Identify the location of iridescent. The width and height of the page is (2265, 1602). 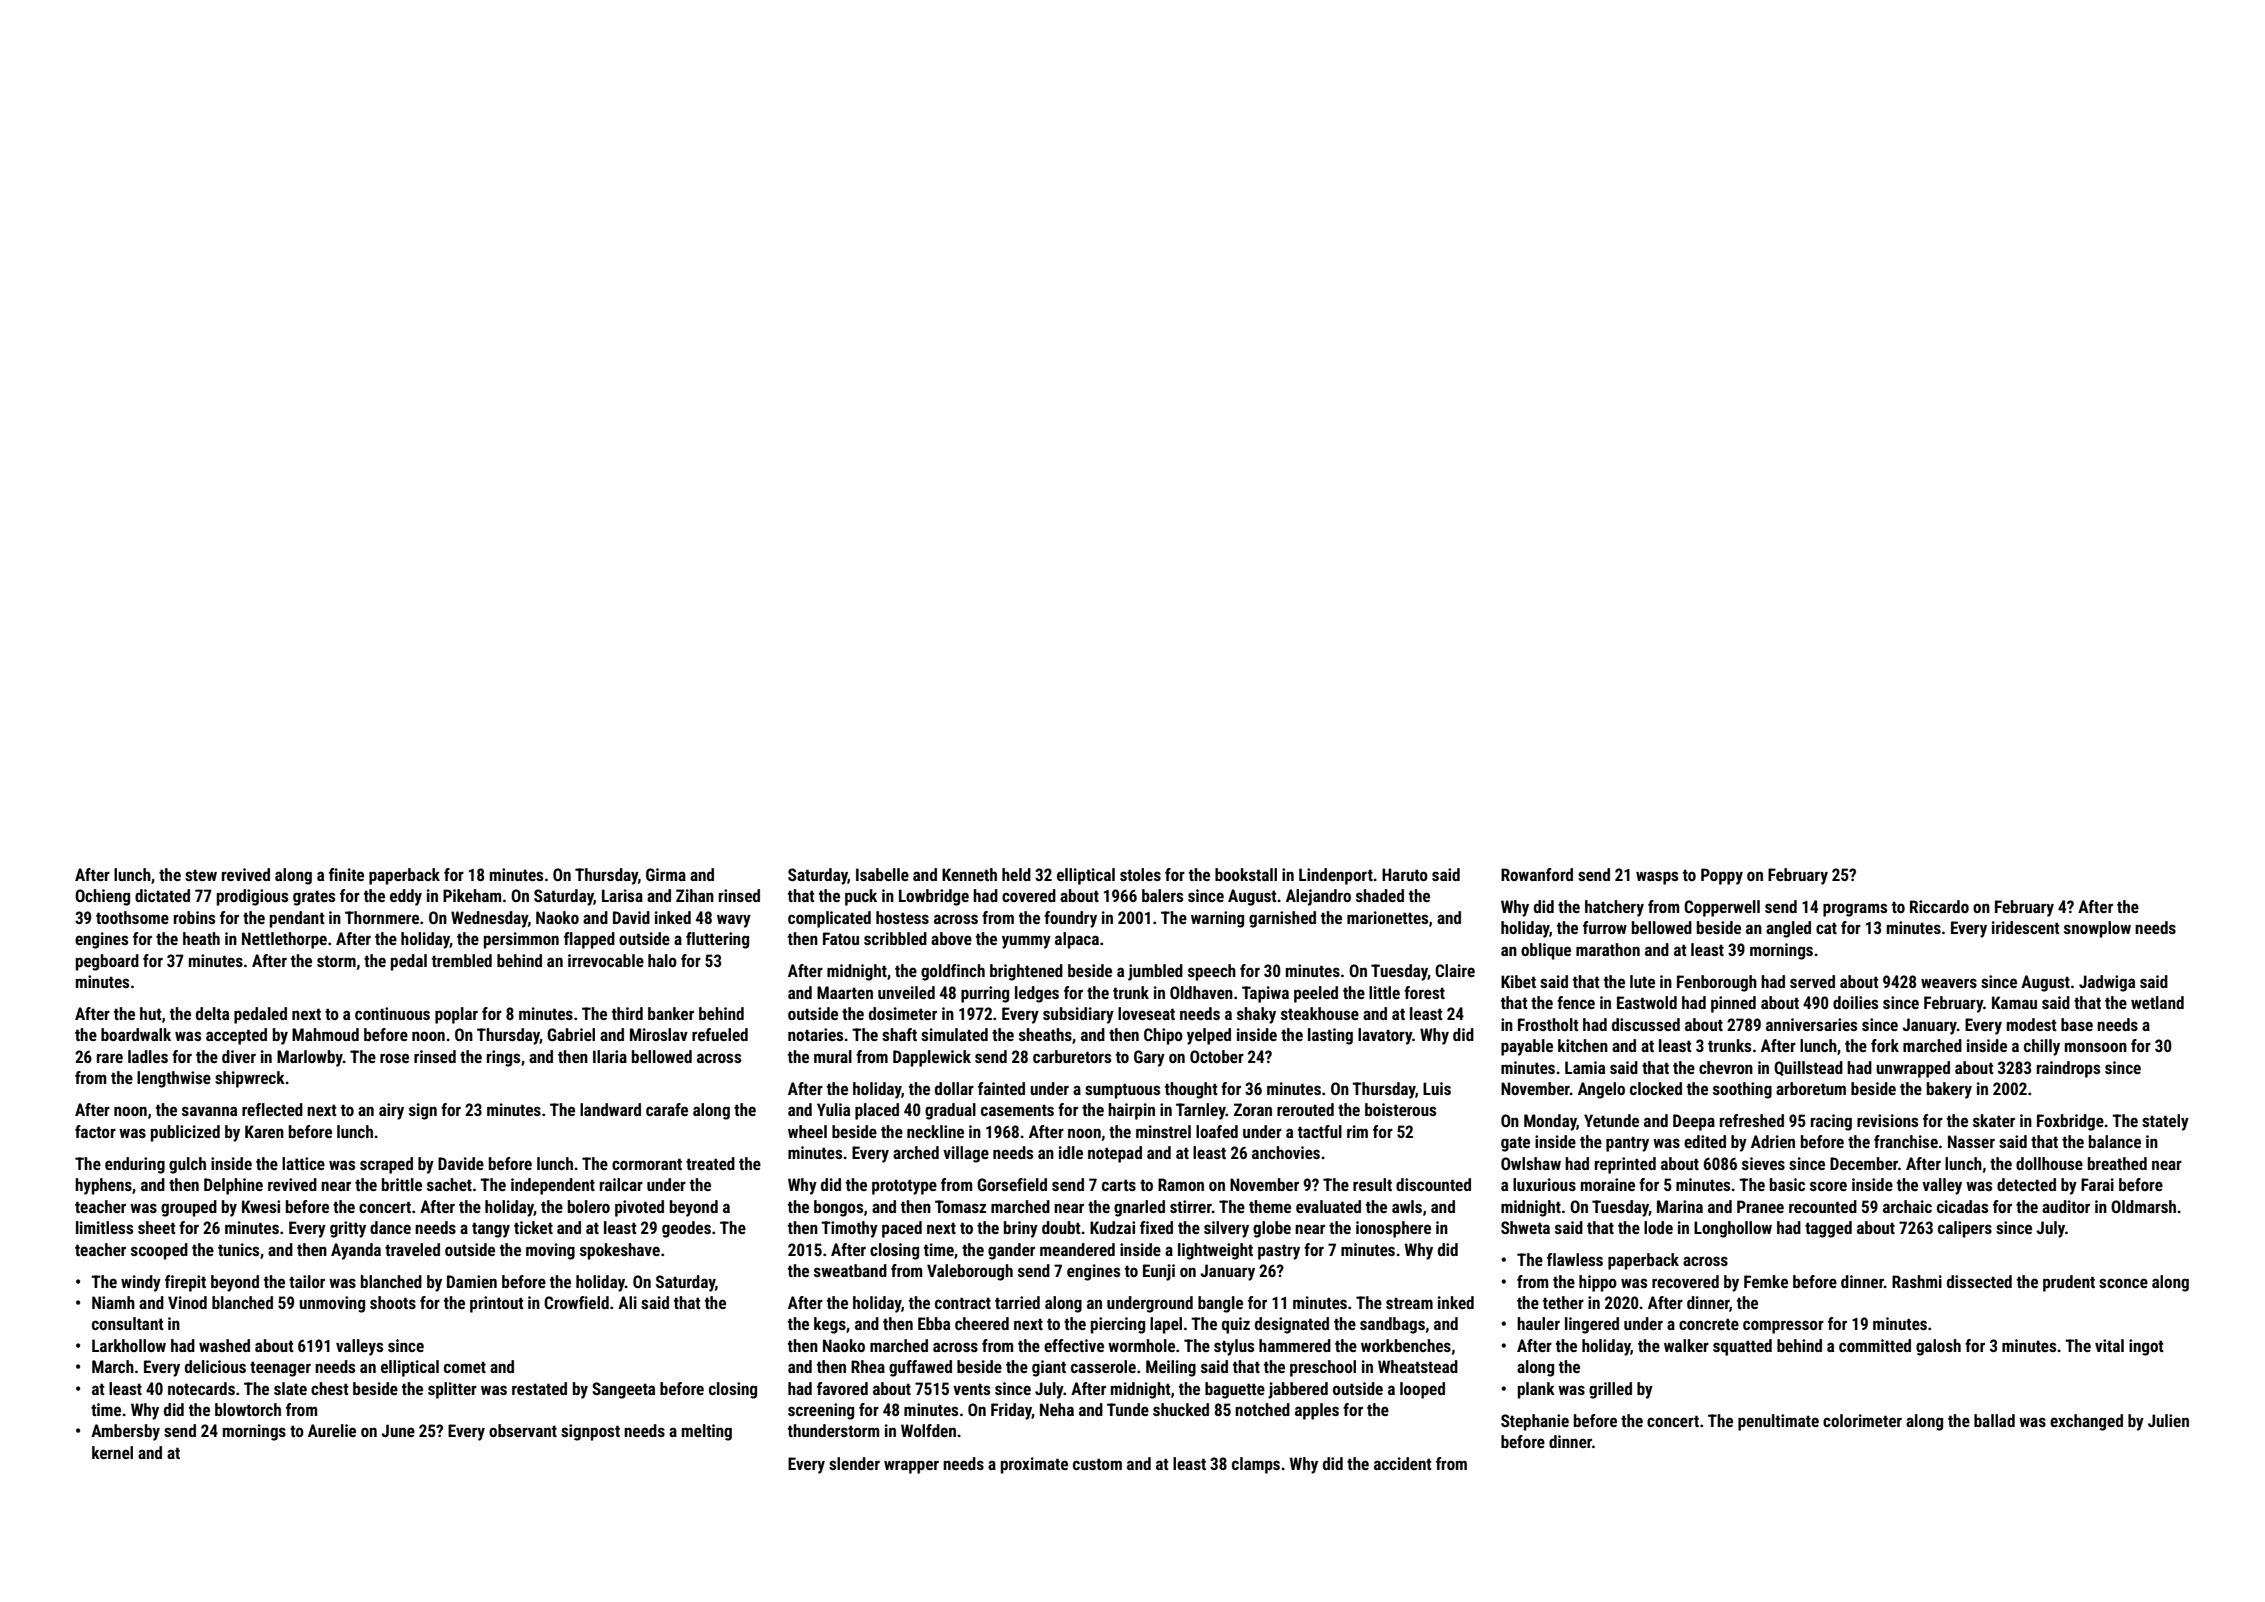
(2026, 927).
